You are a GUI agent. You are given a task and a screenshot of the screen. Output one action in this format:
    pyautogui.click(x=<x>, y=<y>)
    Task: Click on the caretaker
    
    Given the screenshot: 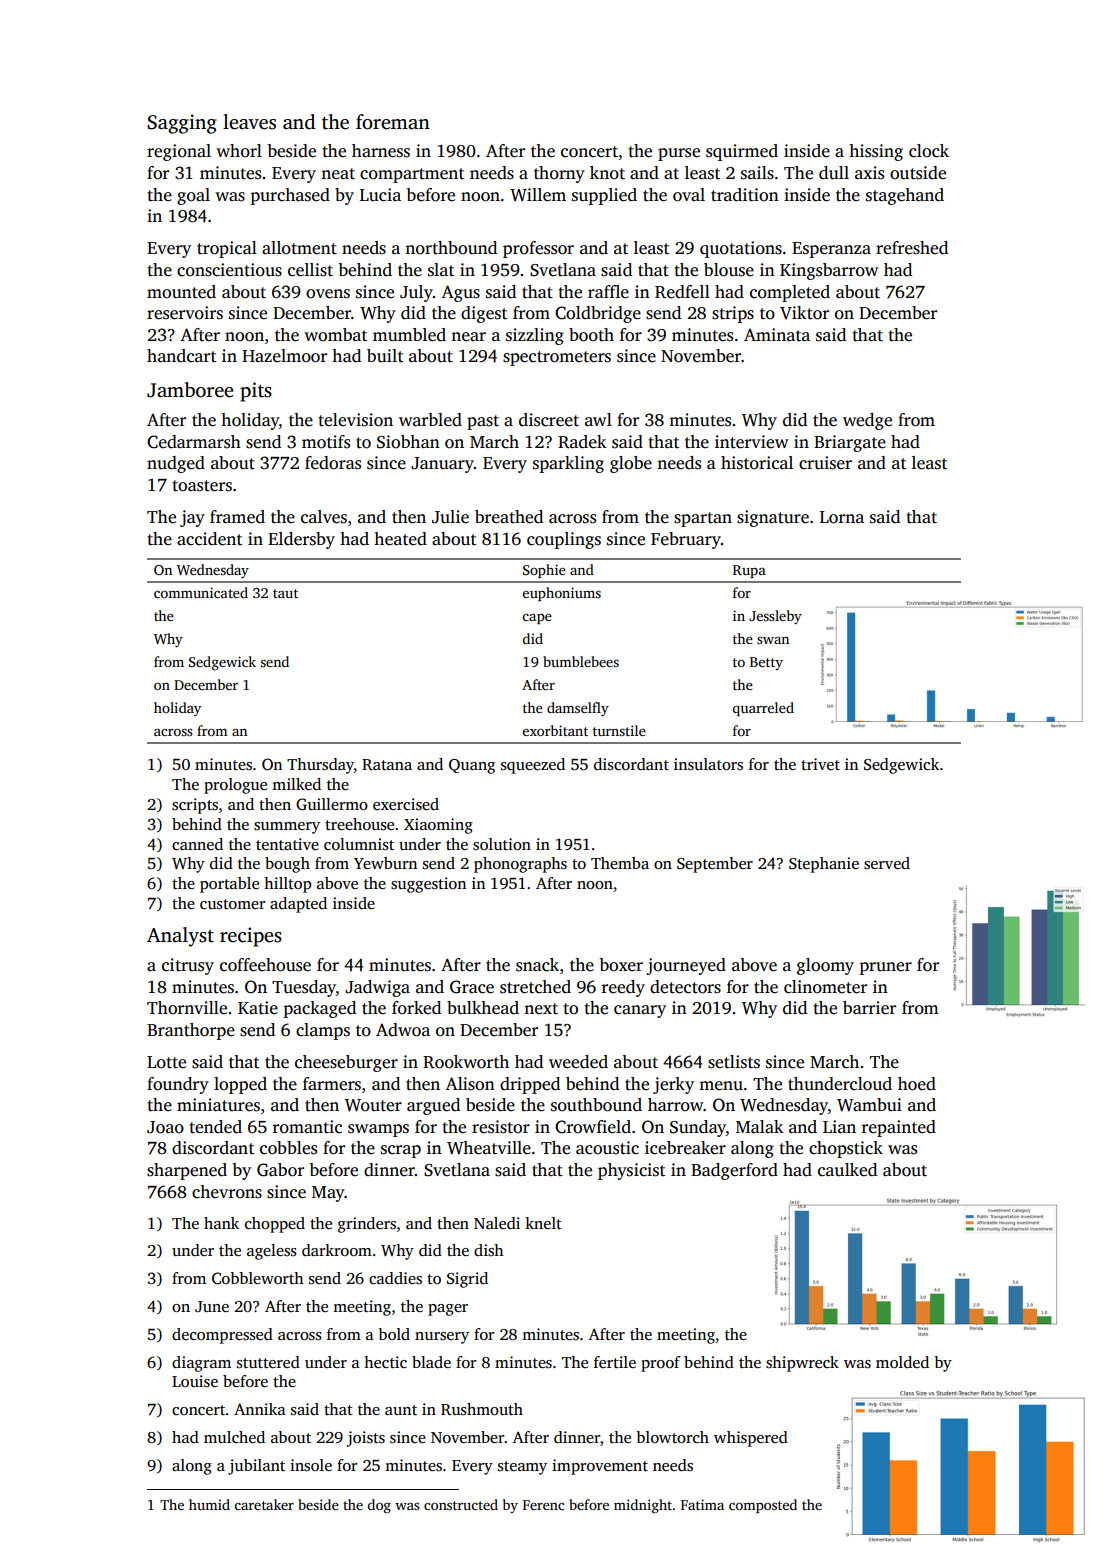 What is the action you would take?
    pyautogui.click(x=264, y=1504)
